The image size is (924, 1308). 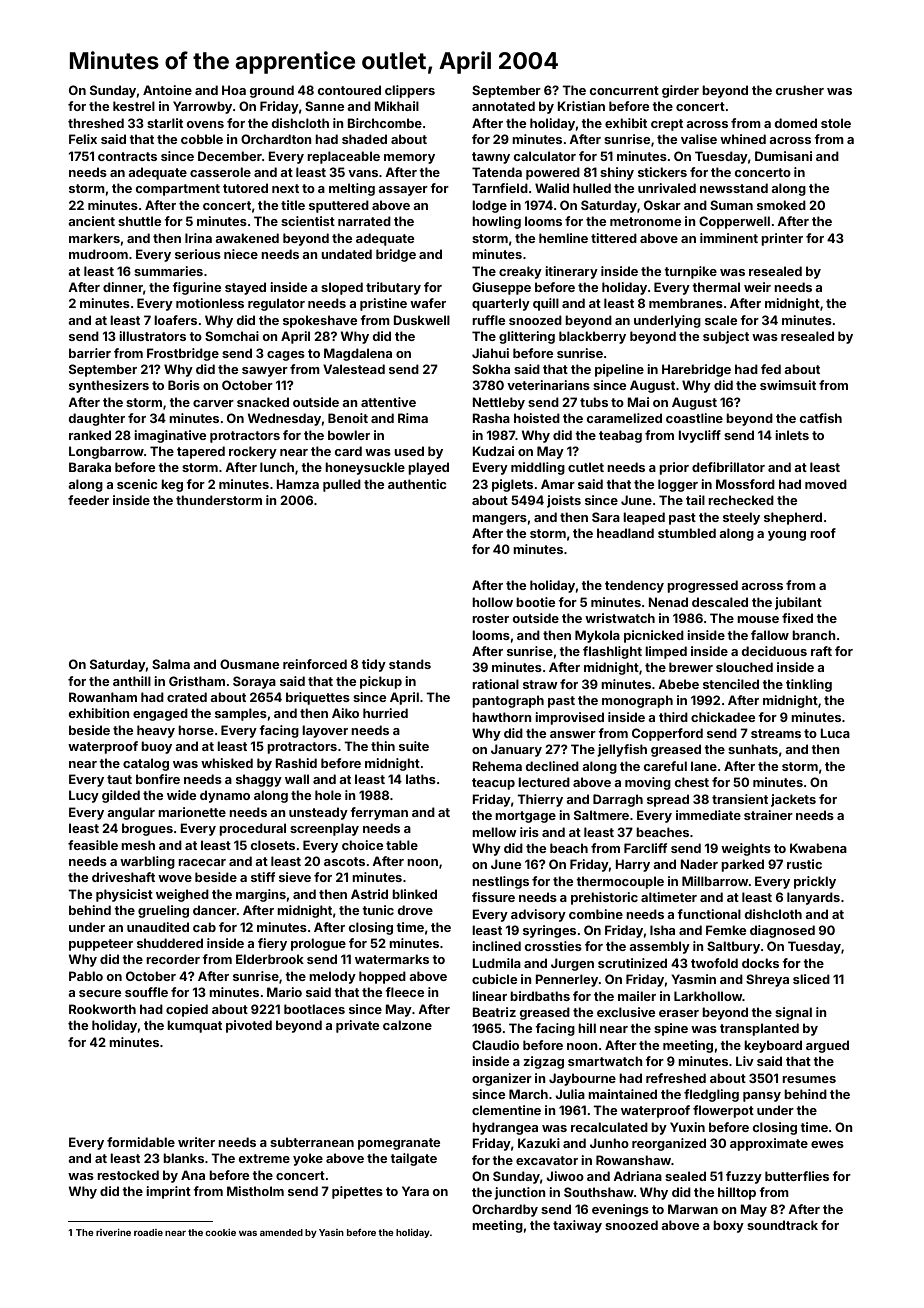 I want to click on moved, so click(x=826, y=484).
